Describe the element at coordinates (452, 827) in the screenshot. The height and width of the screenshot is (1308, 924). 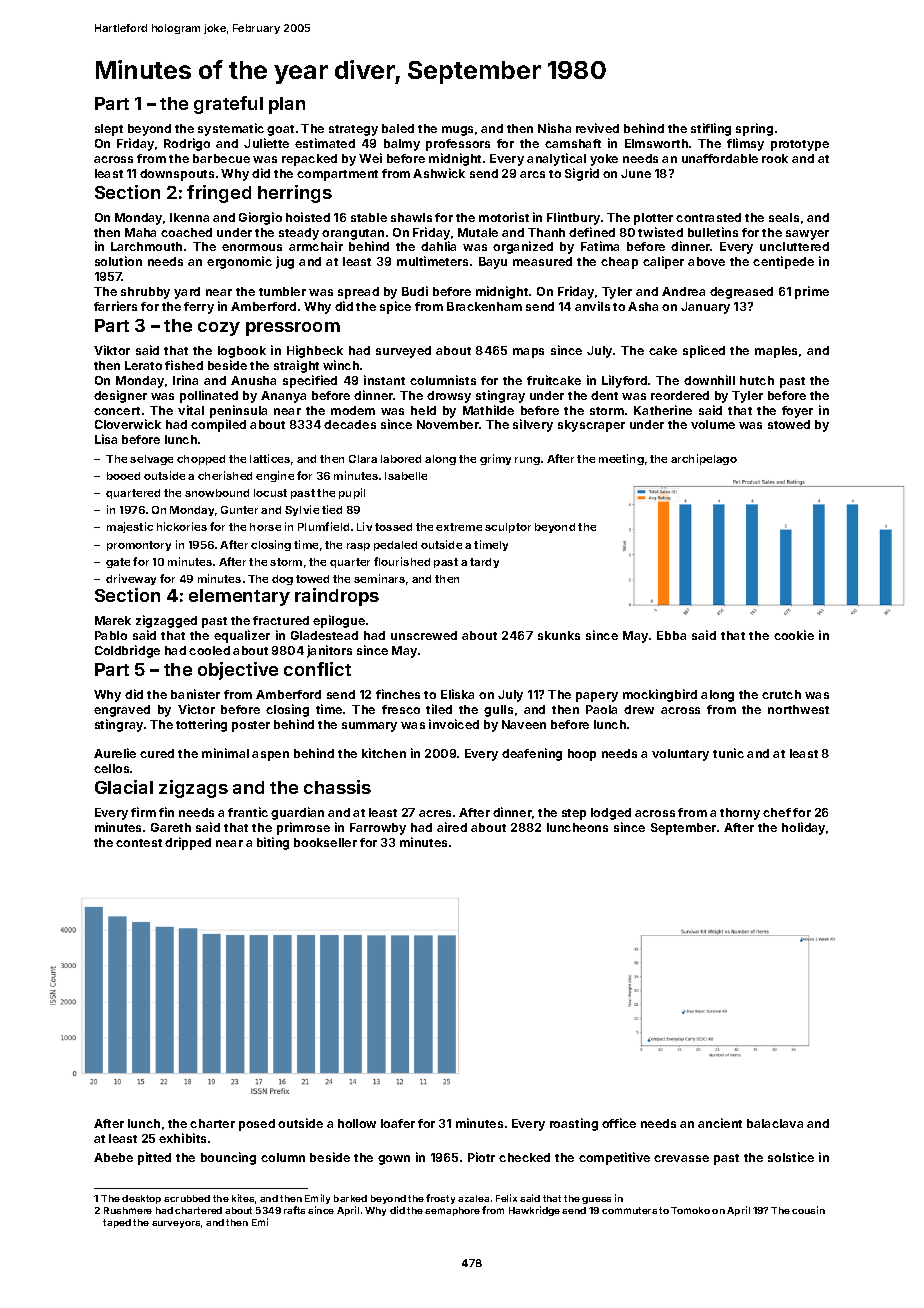
I see `aired` at that location.
